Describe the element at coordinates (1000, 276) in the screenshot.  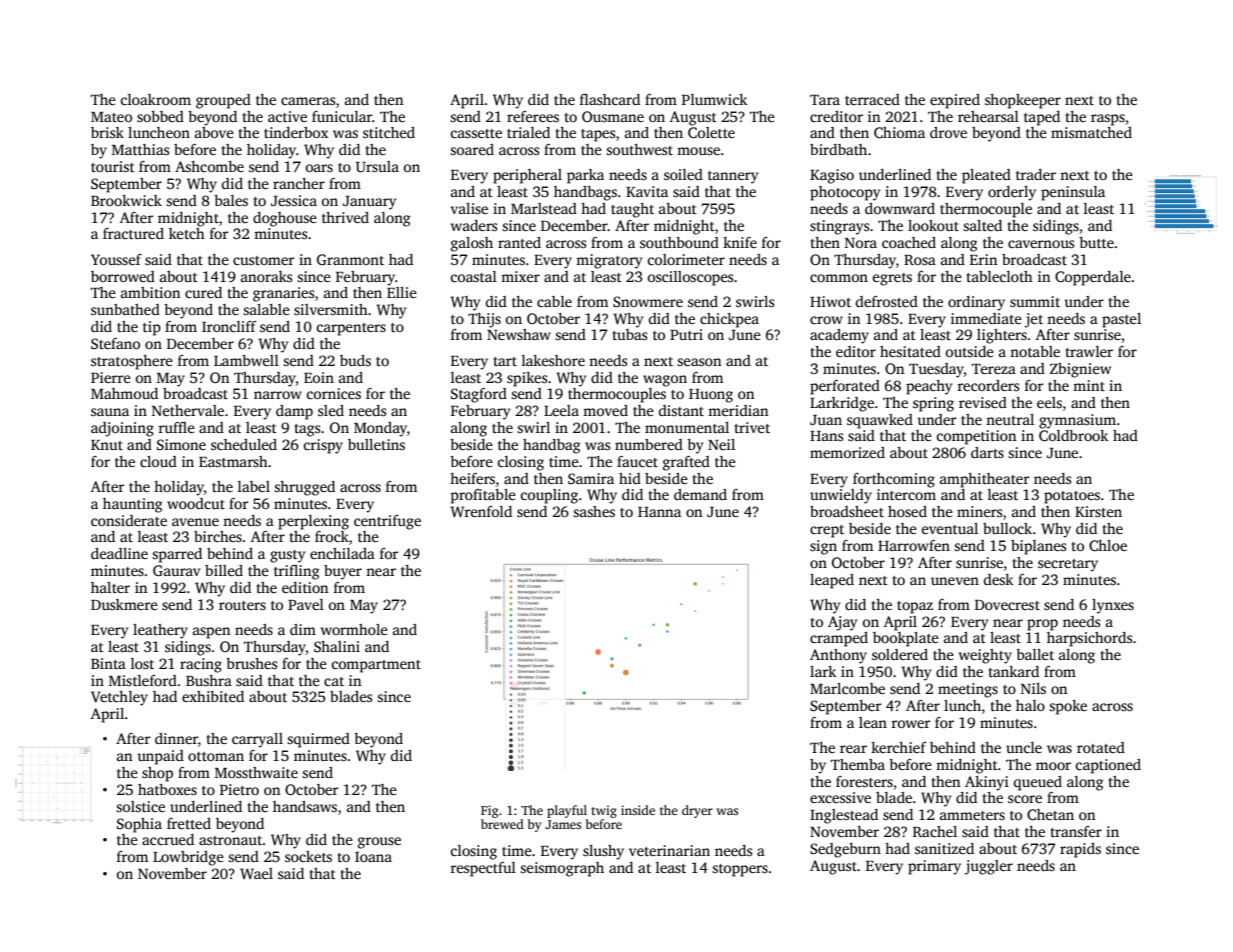
I see `tablecloth` at that location.
